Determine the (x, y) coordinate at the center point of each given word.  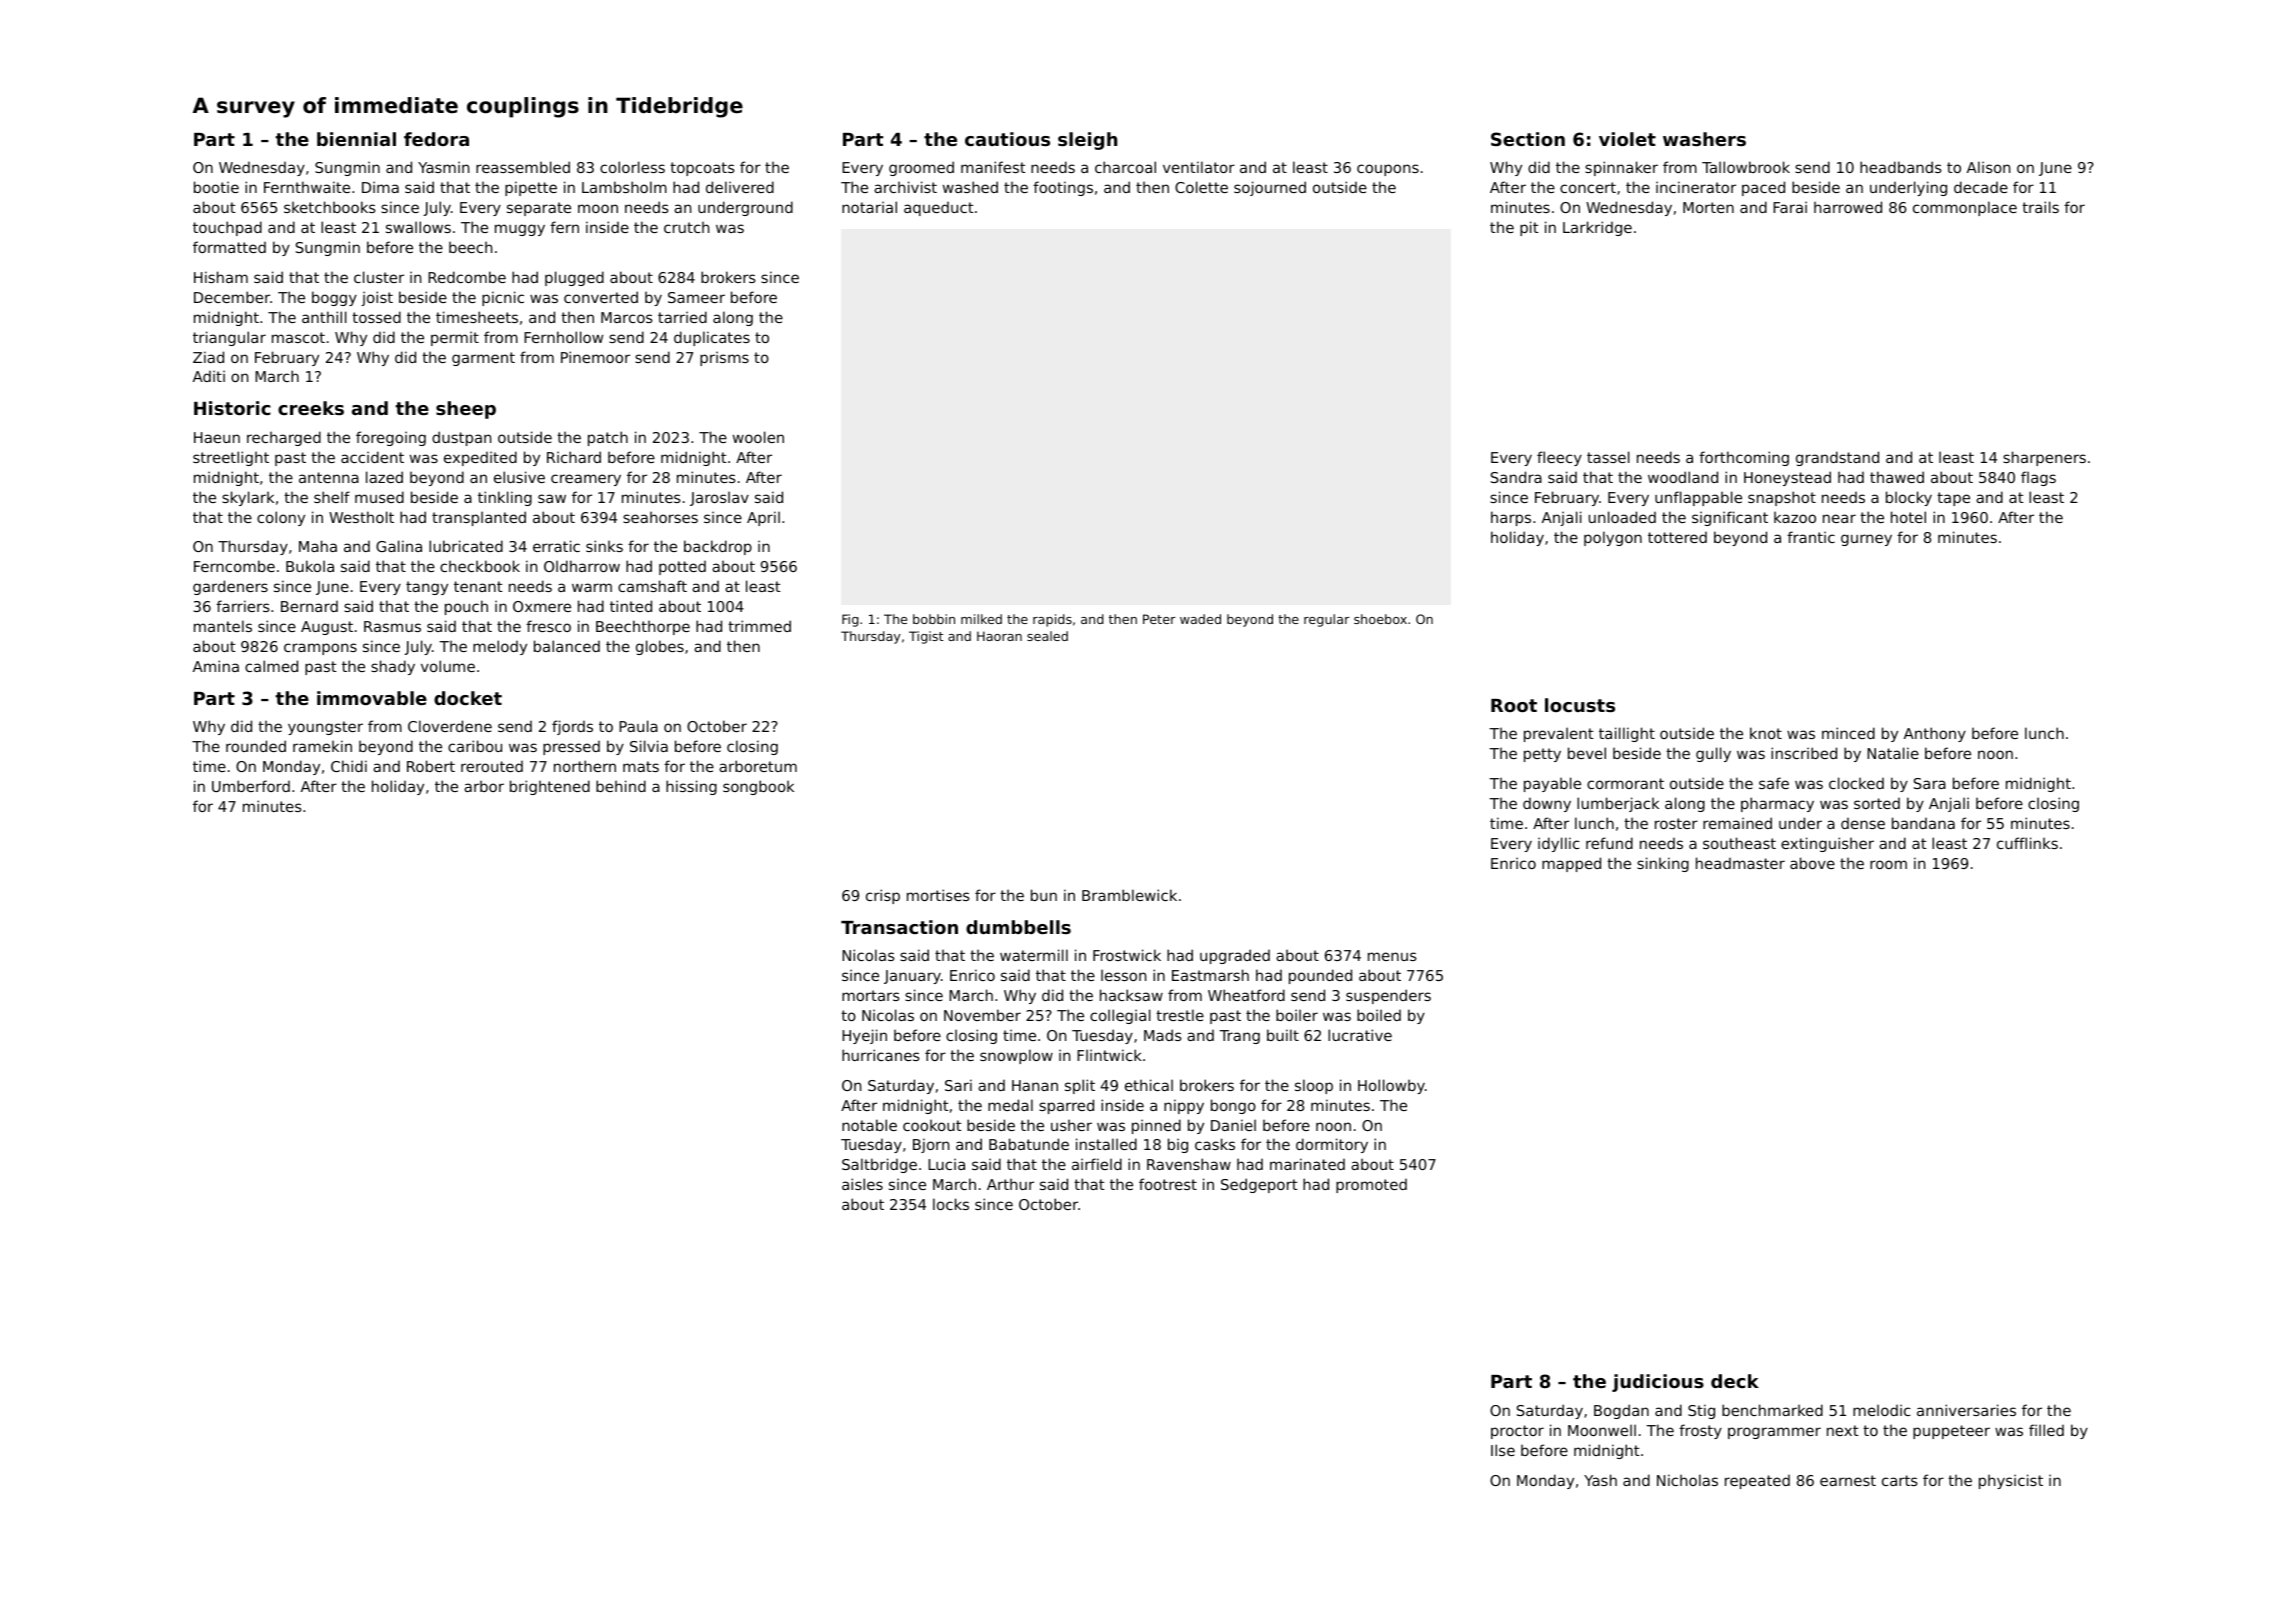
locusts (1580, 705)
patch (608, 438)
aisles (862, 1184)
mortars (871, 995)
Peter (1159, 619)
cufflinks (2027, 843)
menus (1392, 956)
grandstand (1837, 458)
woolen (758, 437)
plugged (574, 278)
